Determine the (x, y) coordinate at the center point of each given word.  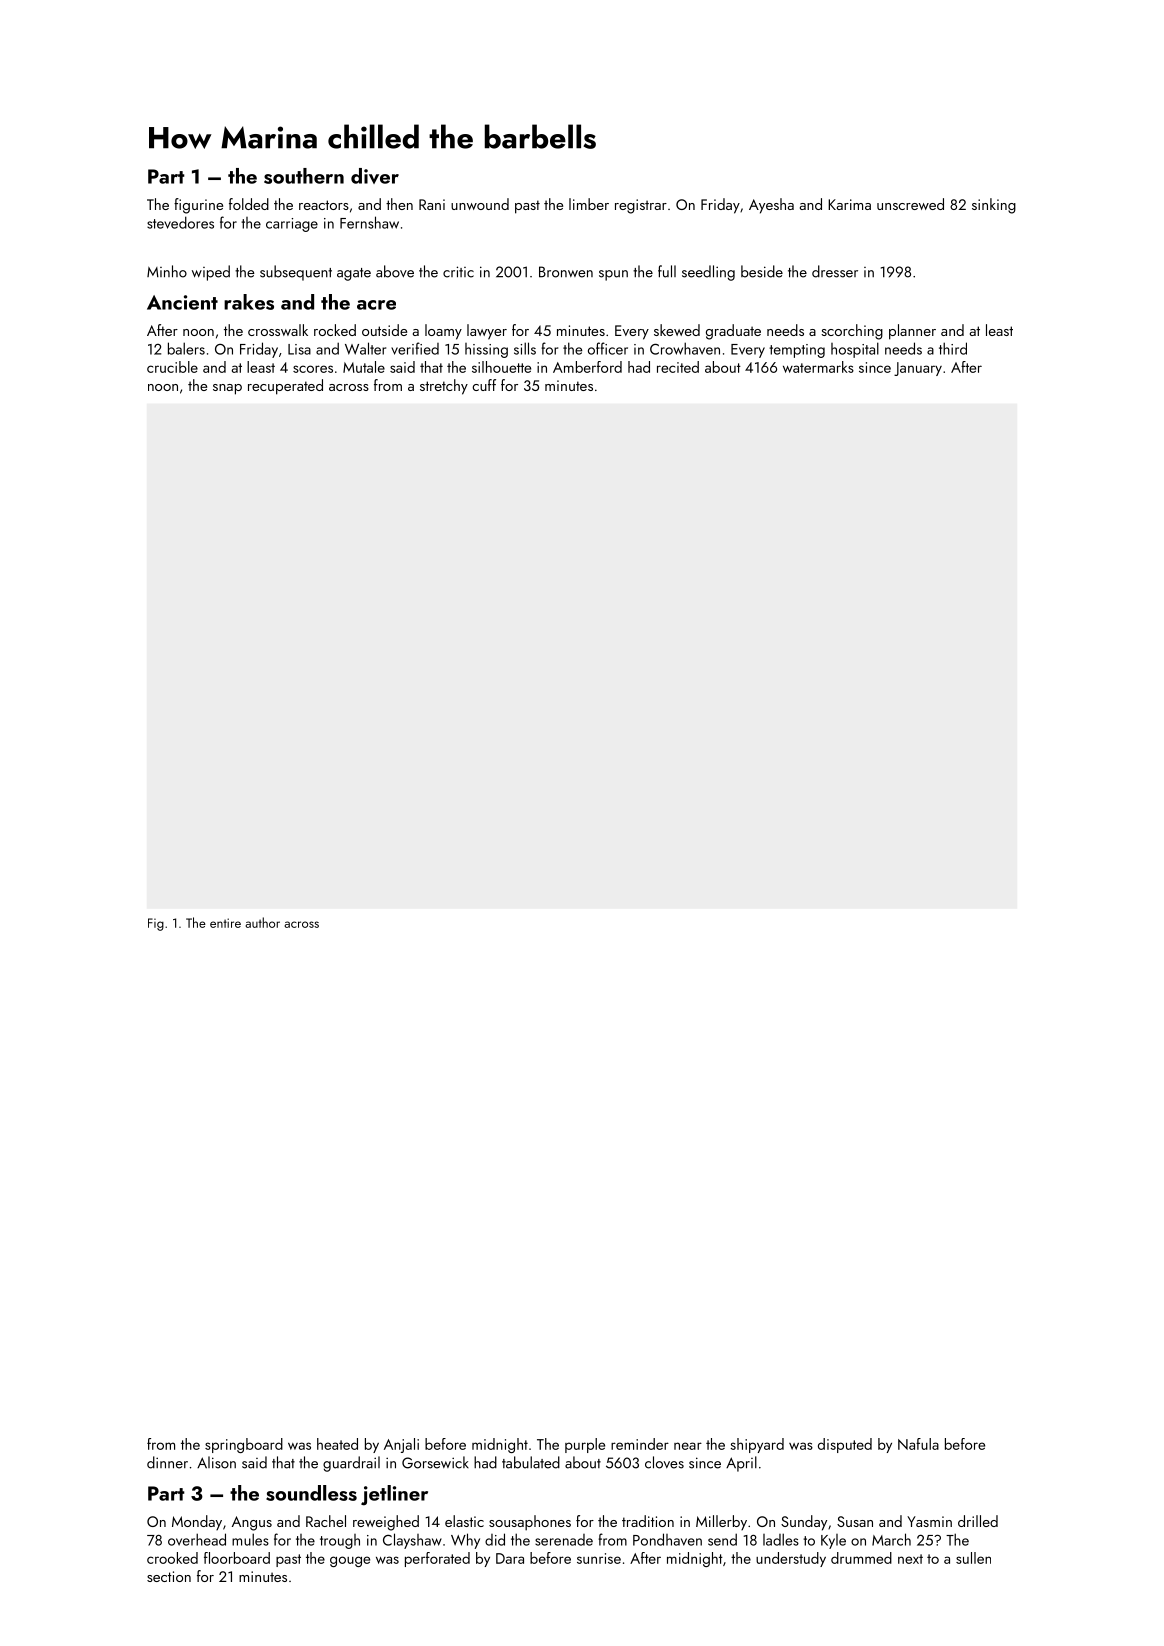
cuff (484, 385)
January (918, 369)
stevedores (180, 222)
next (910, 1559)
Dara (510, 1558)
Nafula (918, 1444)
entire (225, 923)
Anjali (401, 1445)
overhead (197, 1539)
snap (227, 389)
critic (458, 272)
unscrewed (910, 204)
